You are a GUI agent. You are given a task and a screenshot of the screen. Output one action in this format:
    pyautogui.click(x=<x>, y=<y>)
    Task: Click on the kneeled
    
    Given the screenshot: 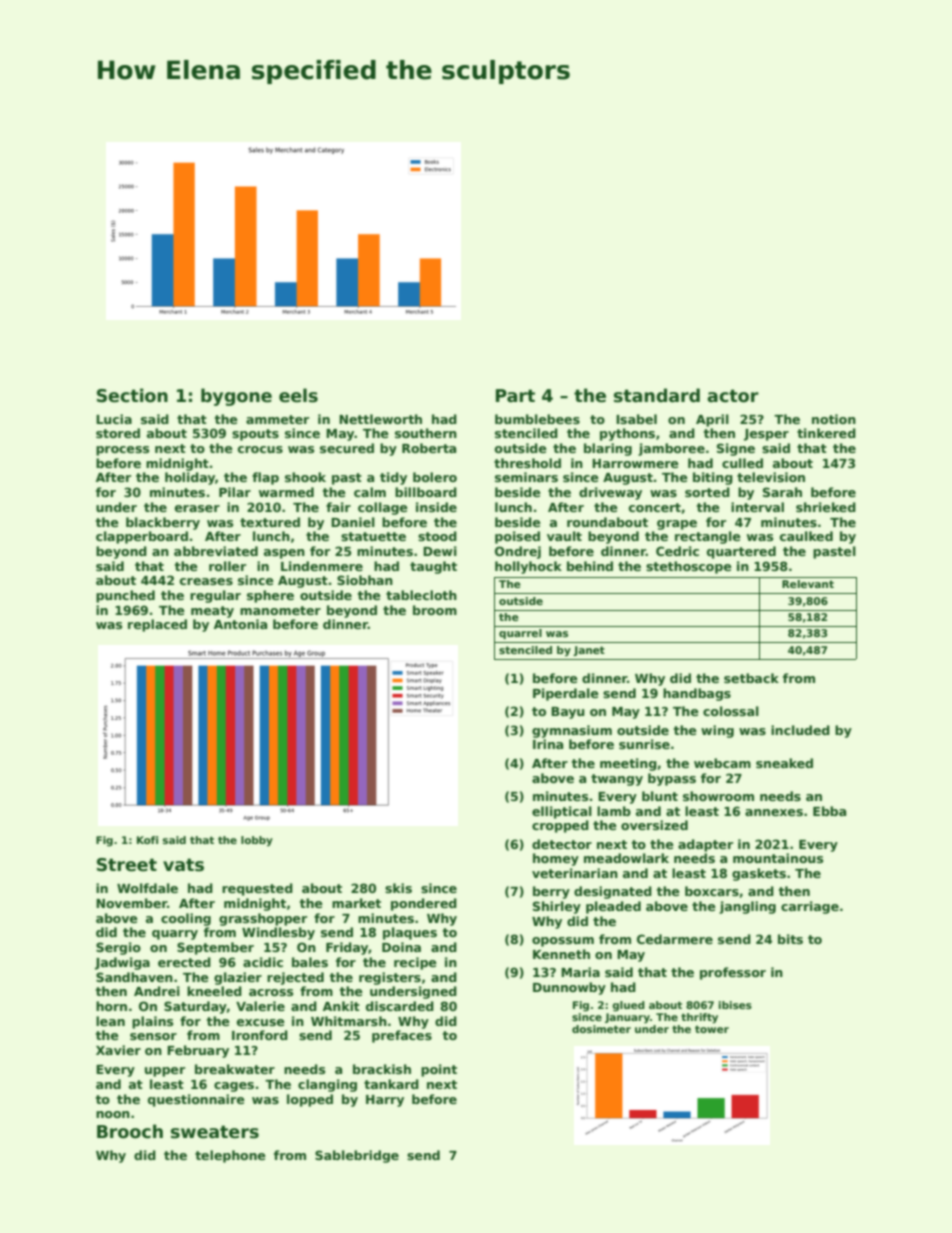 What is the action you would take?
    pyautogui.click(x=214, y=991)
